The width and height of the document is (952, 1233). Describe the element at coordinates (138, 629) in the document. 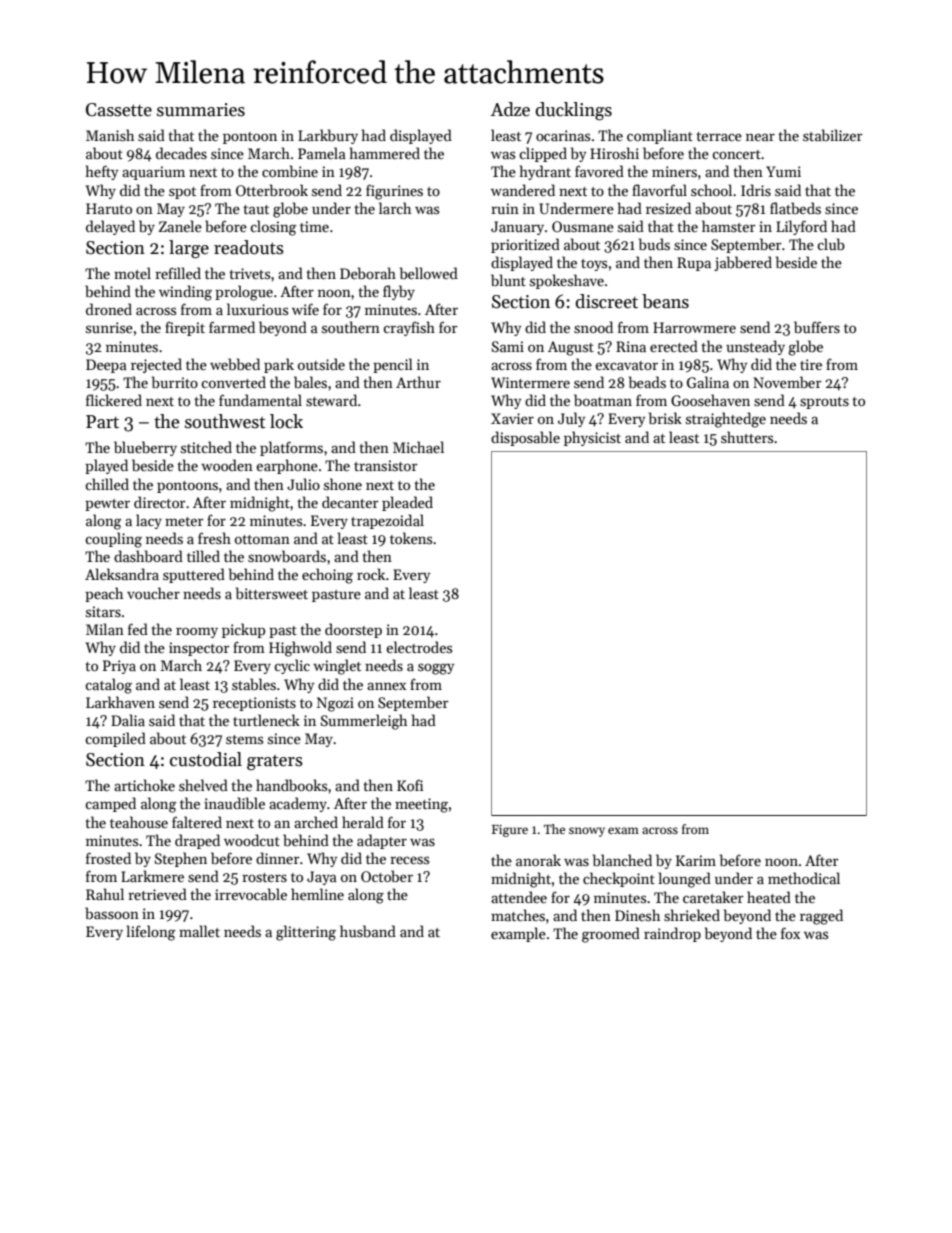

I see `fed` at that location.
